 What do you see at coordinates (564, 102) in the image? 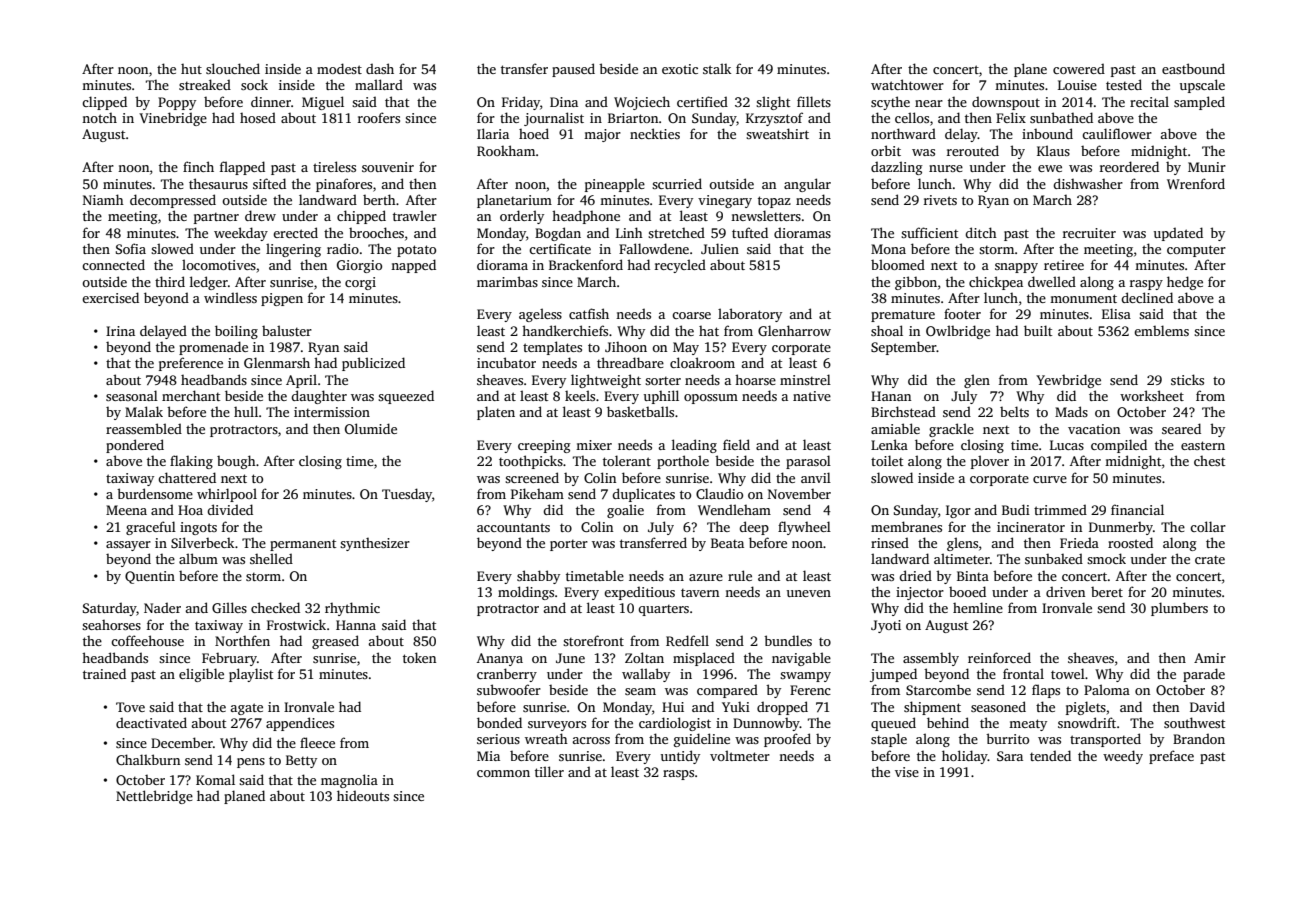
I see `Dina` at bounding box center [564, 102].
